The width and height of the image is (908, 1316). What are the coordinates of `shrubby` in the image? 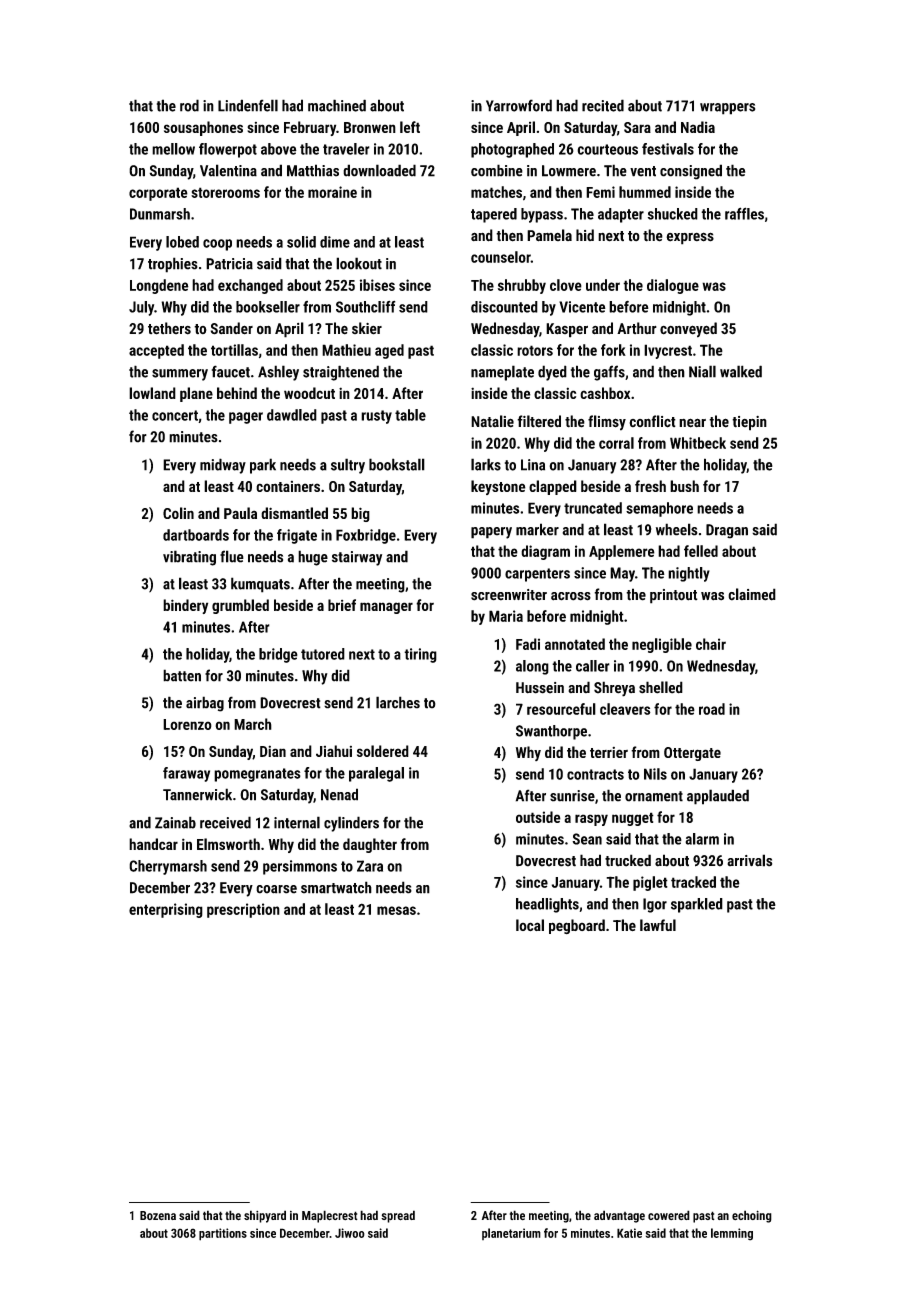 It's located at (522, 286).
